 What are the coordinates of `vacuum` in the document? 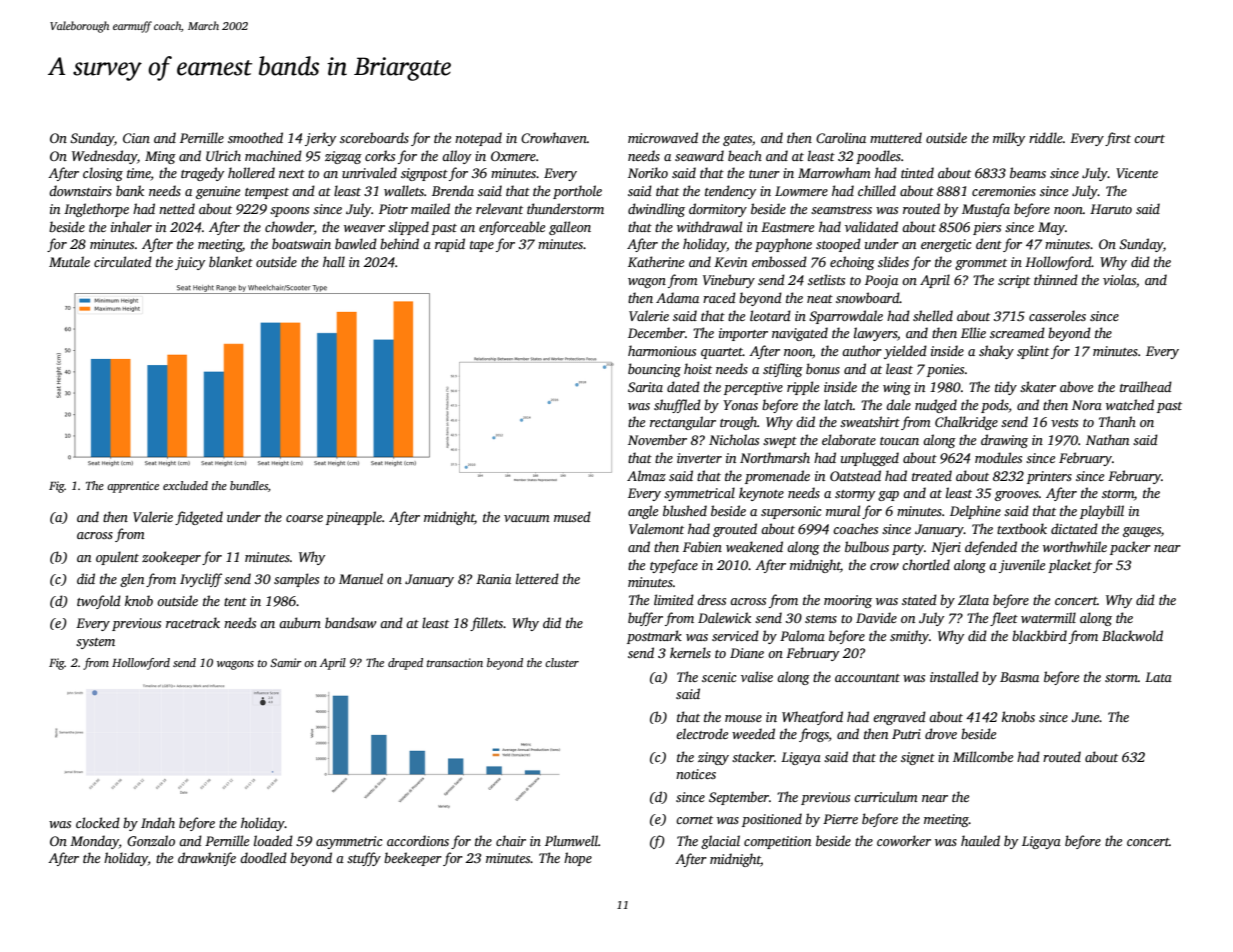 It's located at (527, 518).
